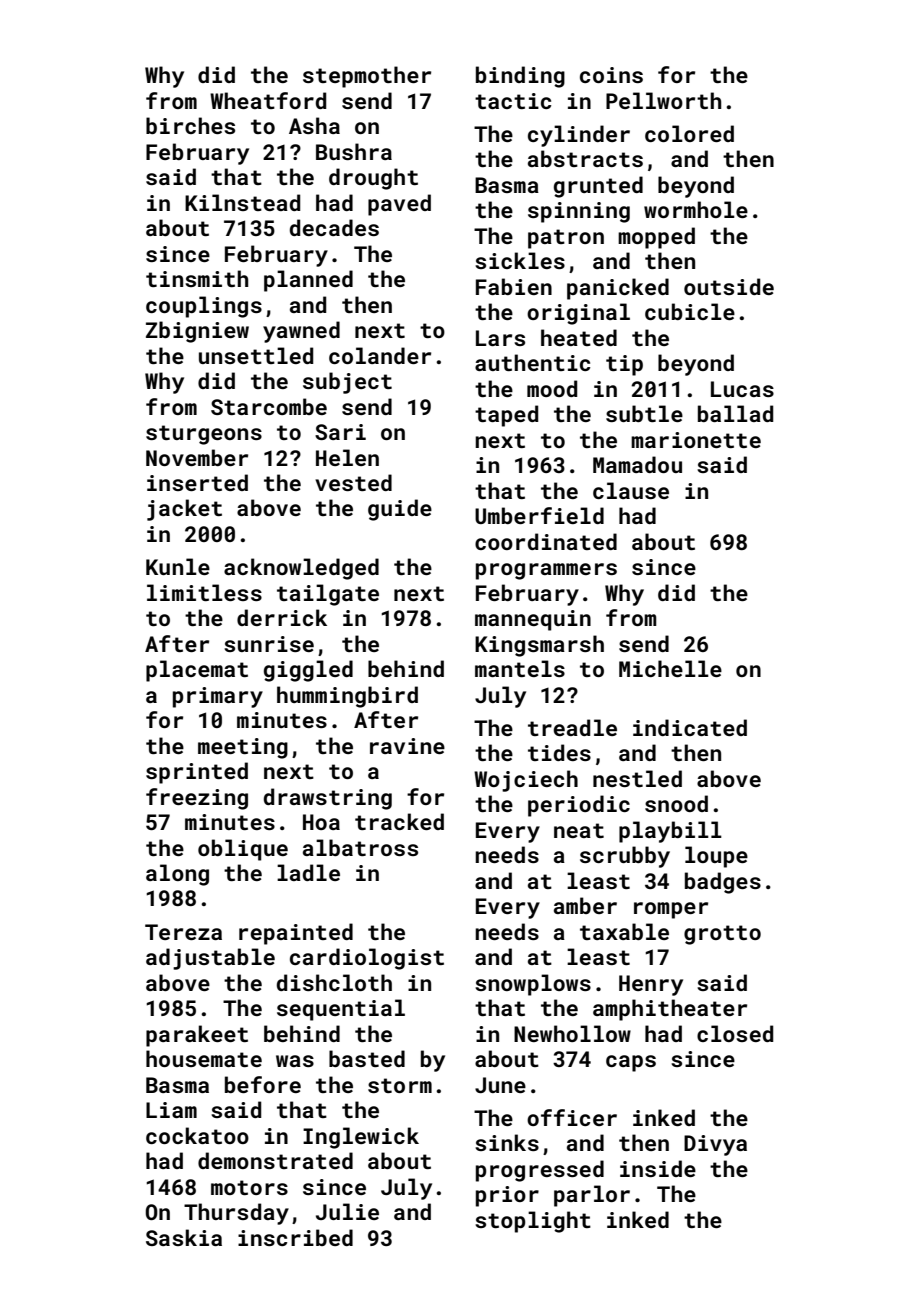  Describe the element at coordinates (520, 77) in the screenshot. I see `binding` at that location.
